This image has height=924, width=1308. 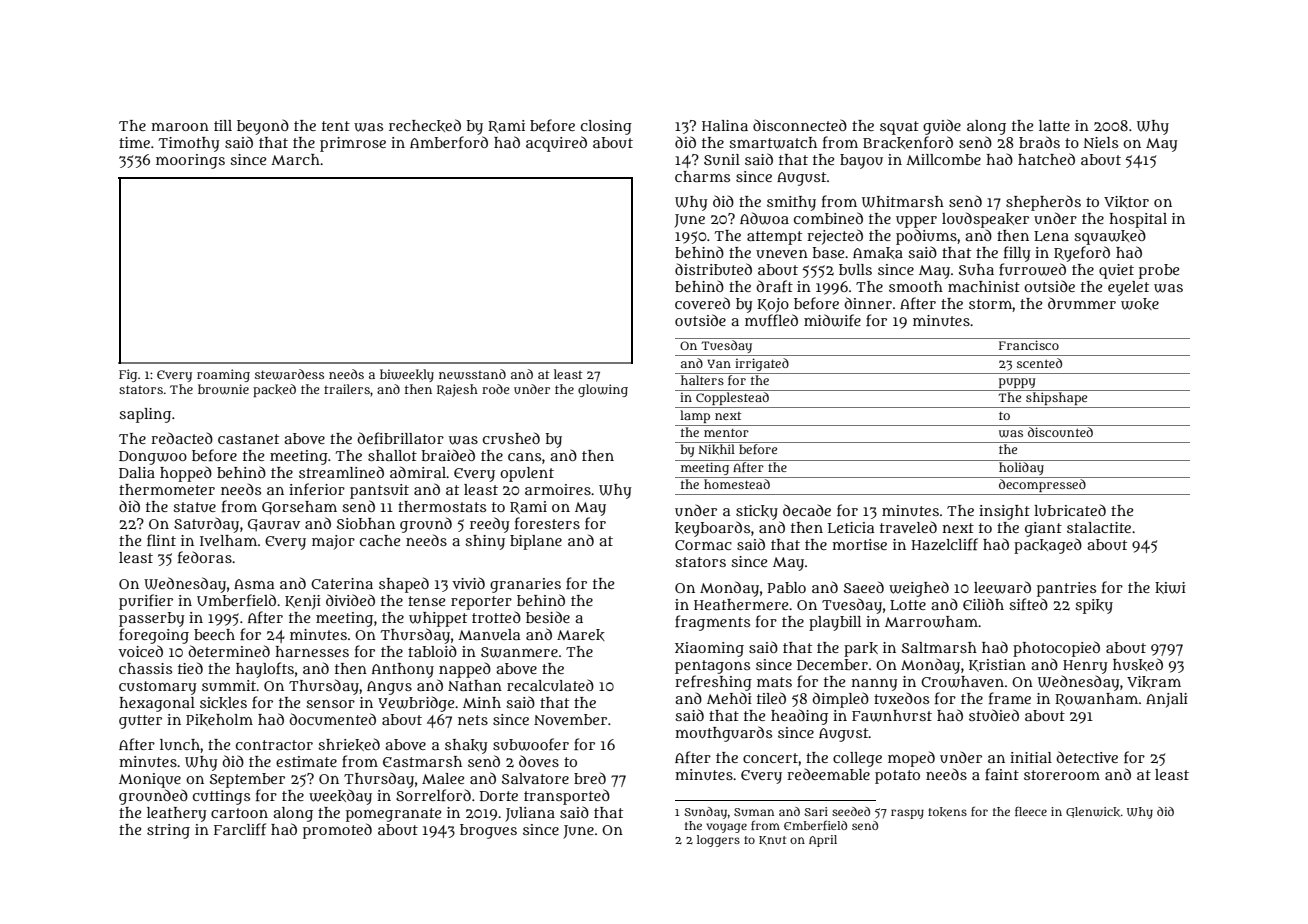 I want to click on roaming, so click(x=223, y=375).
